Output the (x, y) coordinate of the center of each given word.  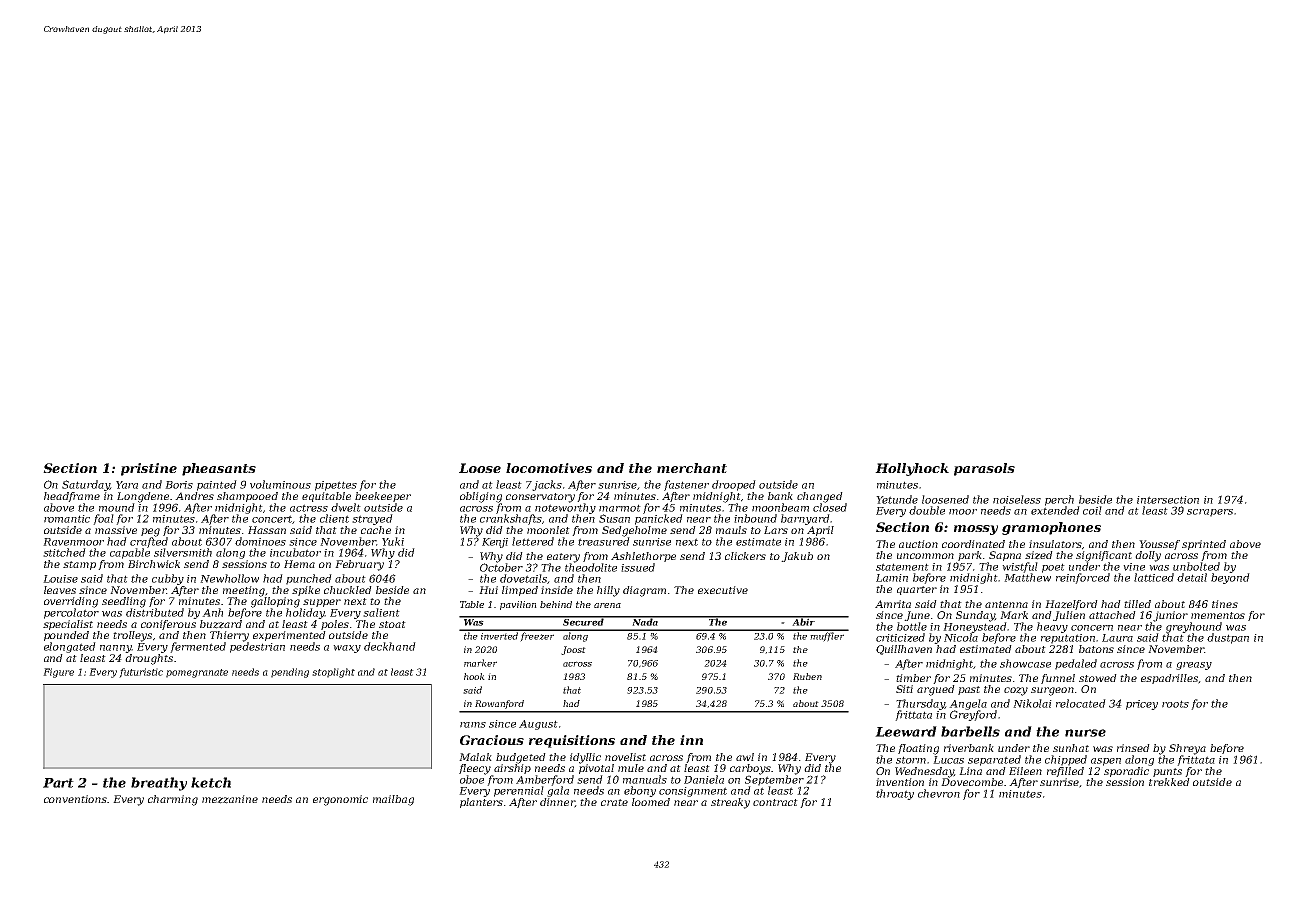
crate (614, 802)
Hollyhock (912, 469)
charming (173, 800)
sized (1039, 555)
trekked (1169, 782)
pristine (149, 469)
